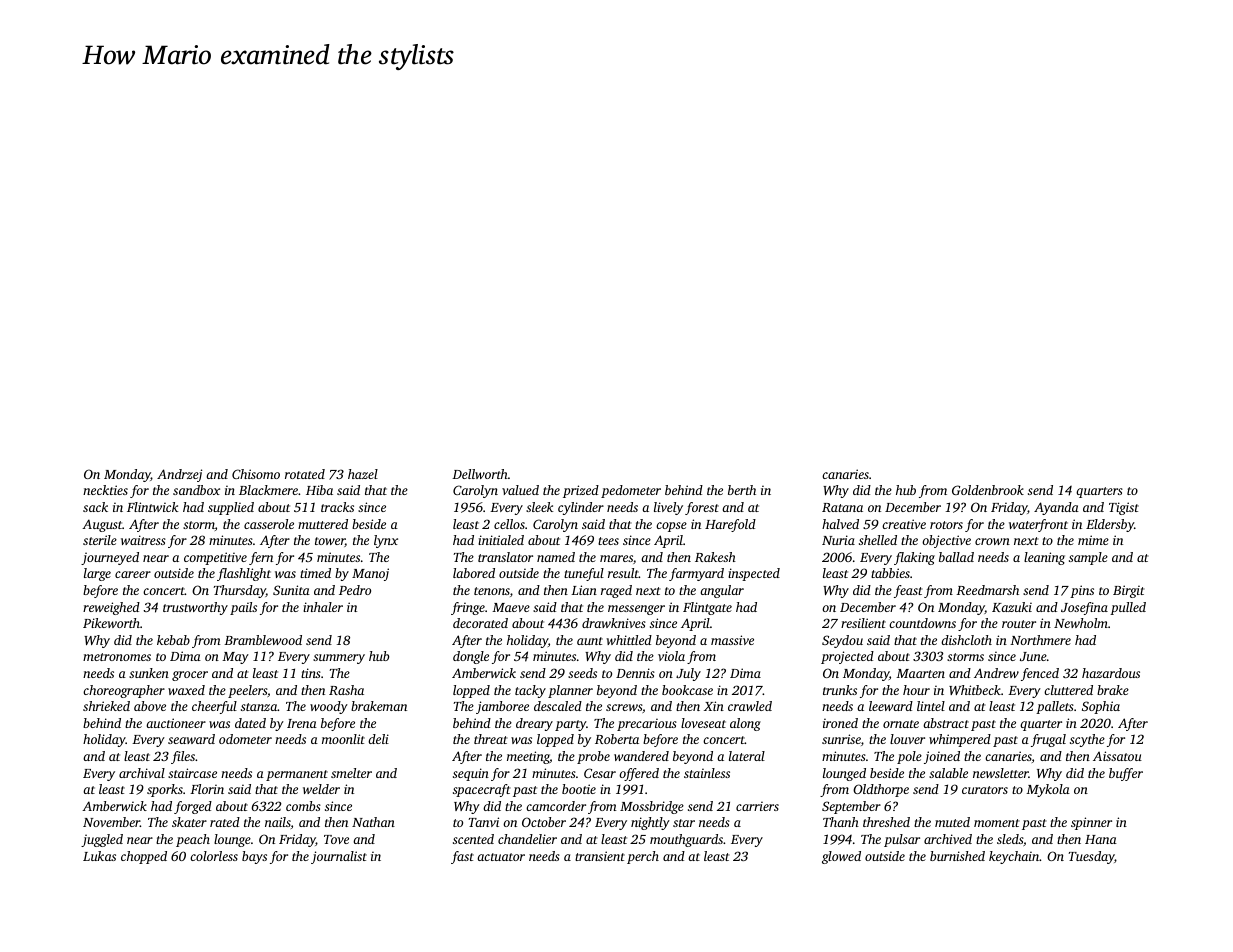 The image size is (1233, 952). I want to click on supplied, so click(231, 508).
